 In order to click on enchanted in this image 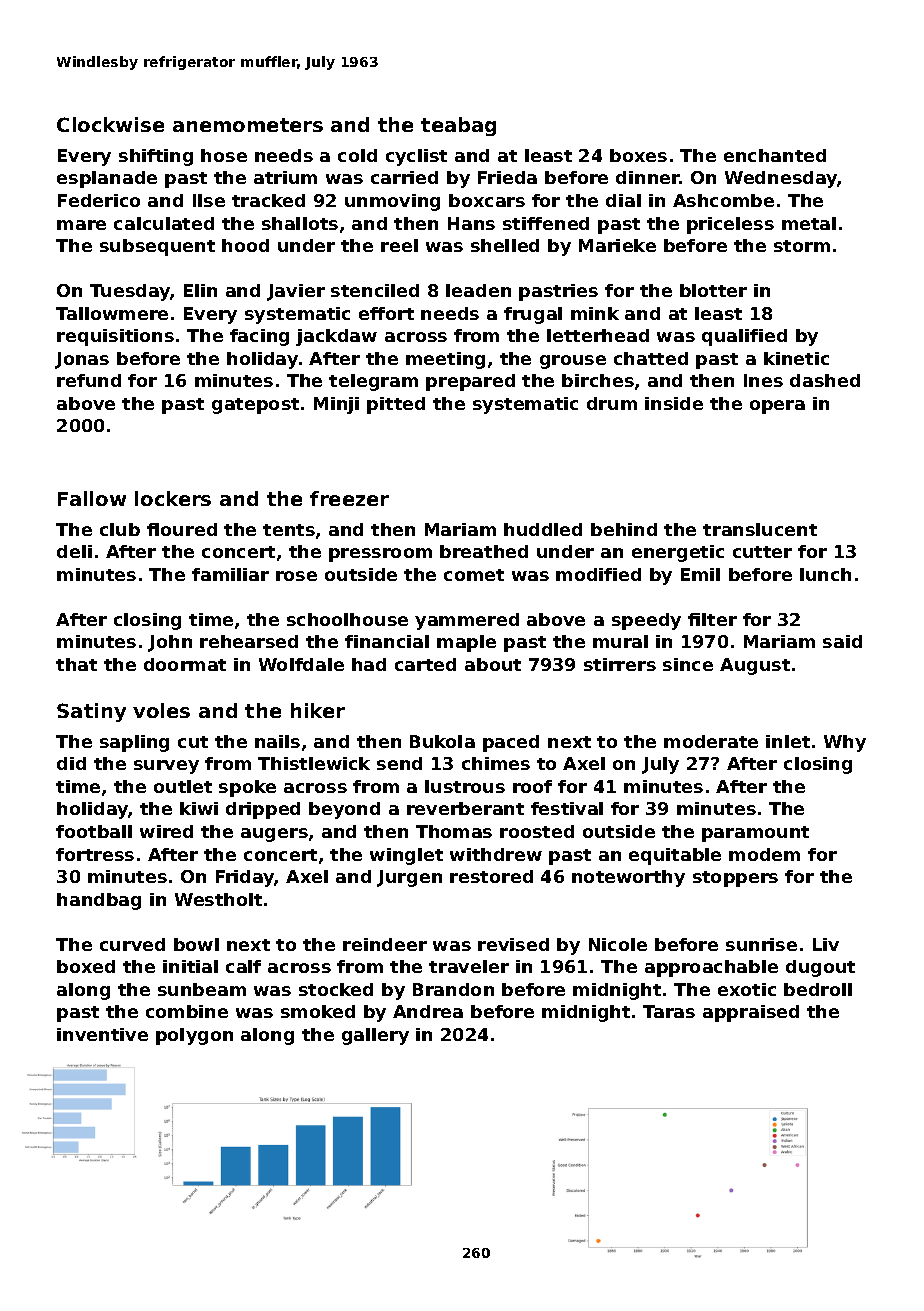, I will do `click(775, 155)`.
